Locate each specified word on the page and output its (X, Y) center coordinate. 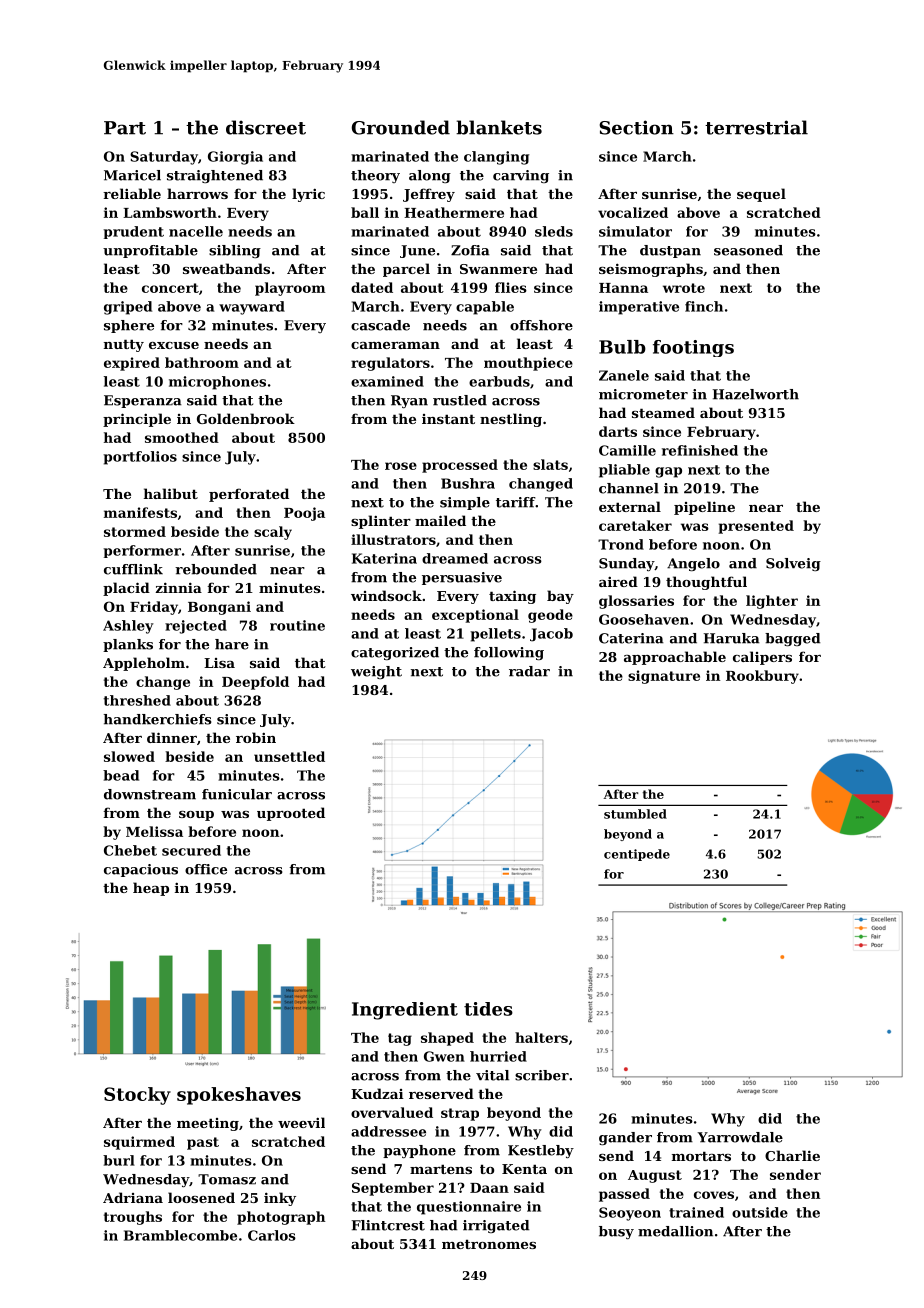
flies (511, 287)
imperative (639, 308)
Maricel (132, 175)
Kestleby (541, 1151)
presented (756, 527)
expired (132, 364)
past (203, 1143)
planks (128, 645)
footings (693, 348)
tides (488, 1009)
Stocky (137, 1096)
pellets (496, 635)
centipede (637, 855)
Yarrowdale (740, 1137)
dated (372, 287)
